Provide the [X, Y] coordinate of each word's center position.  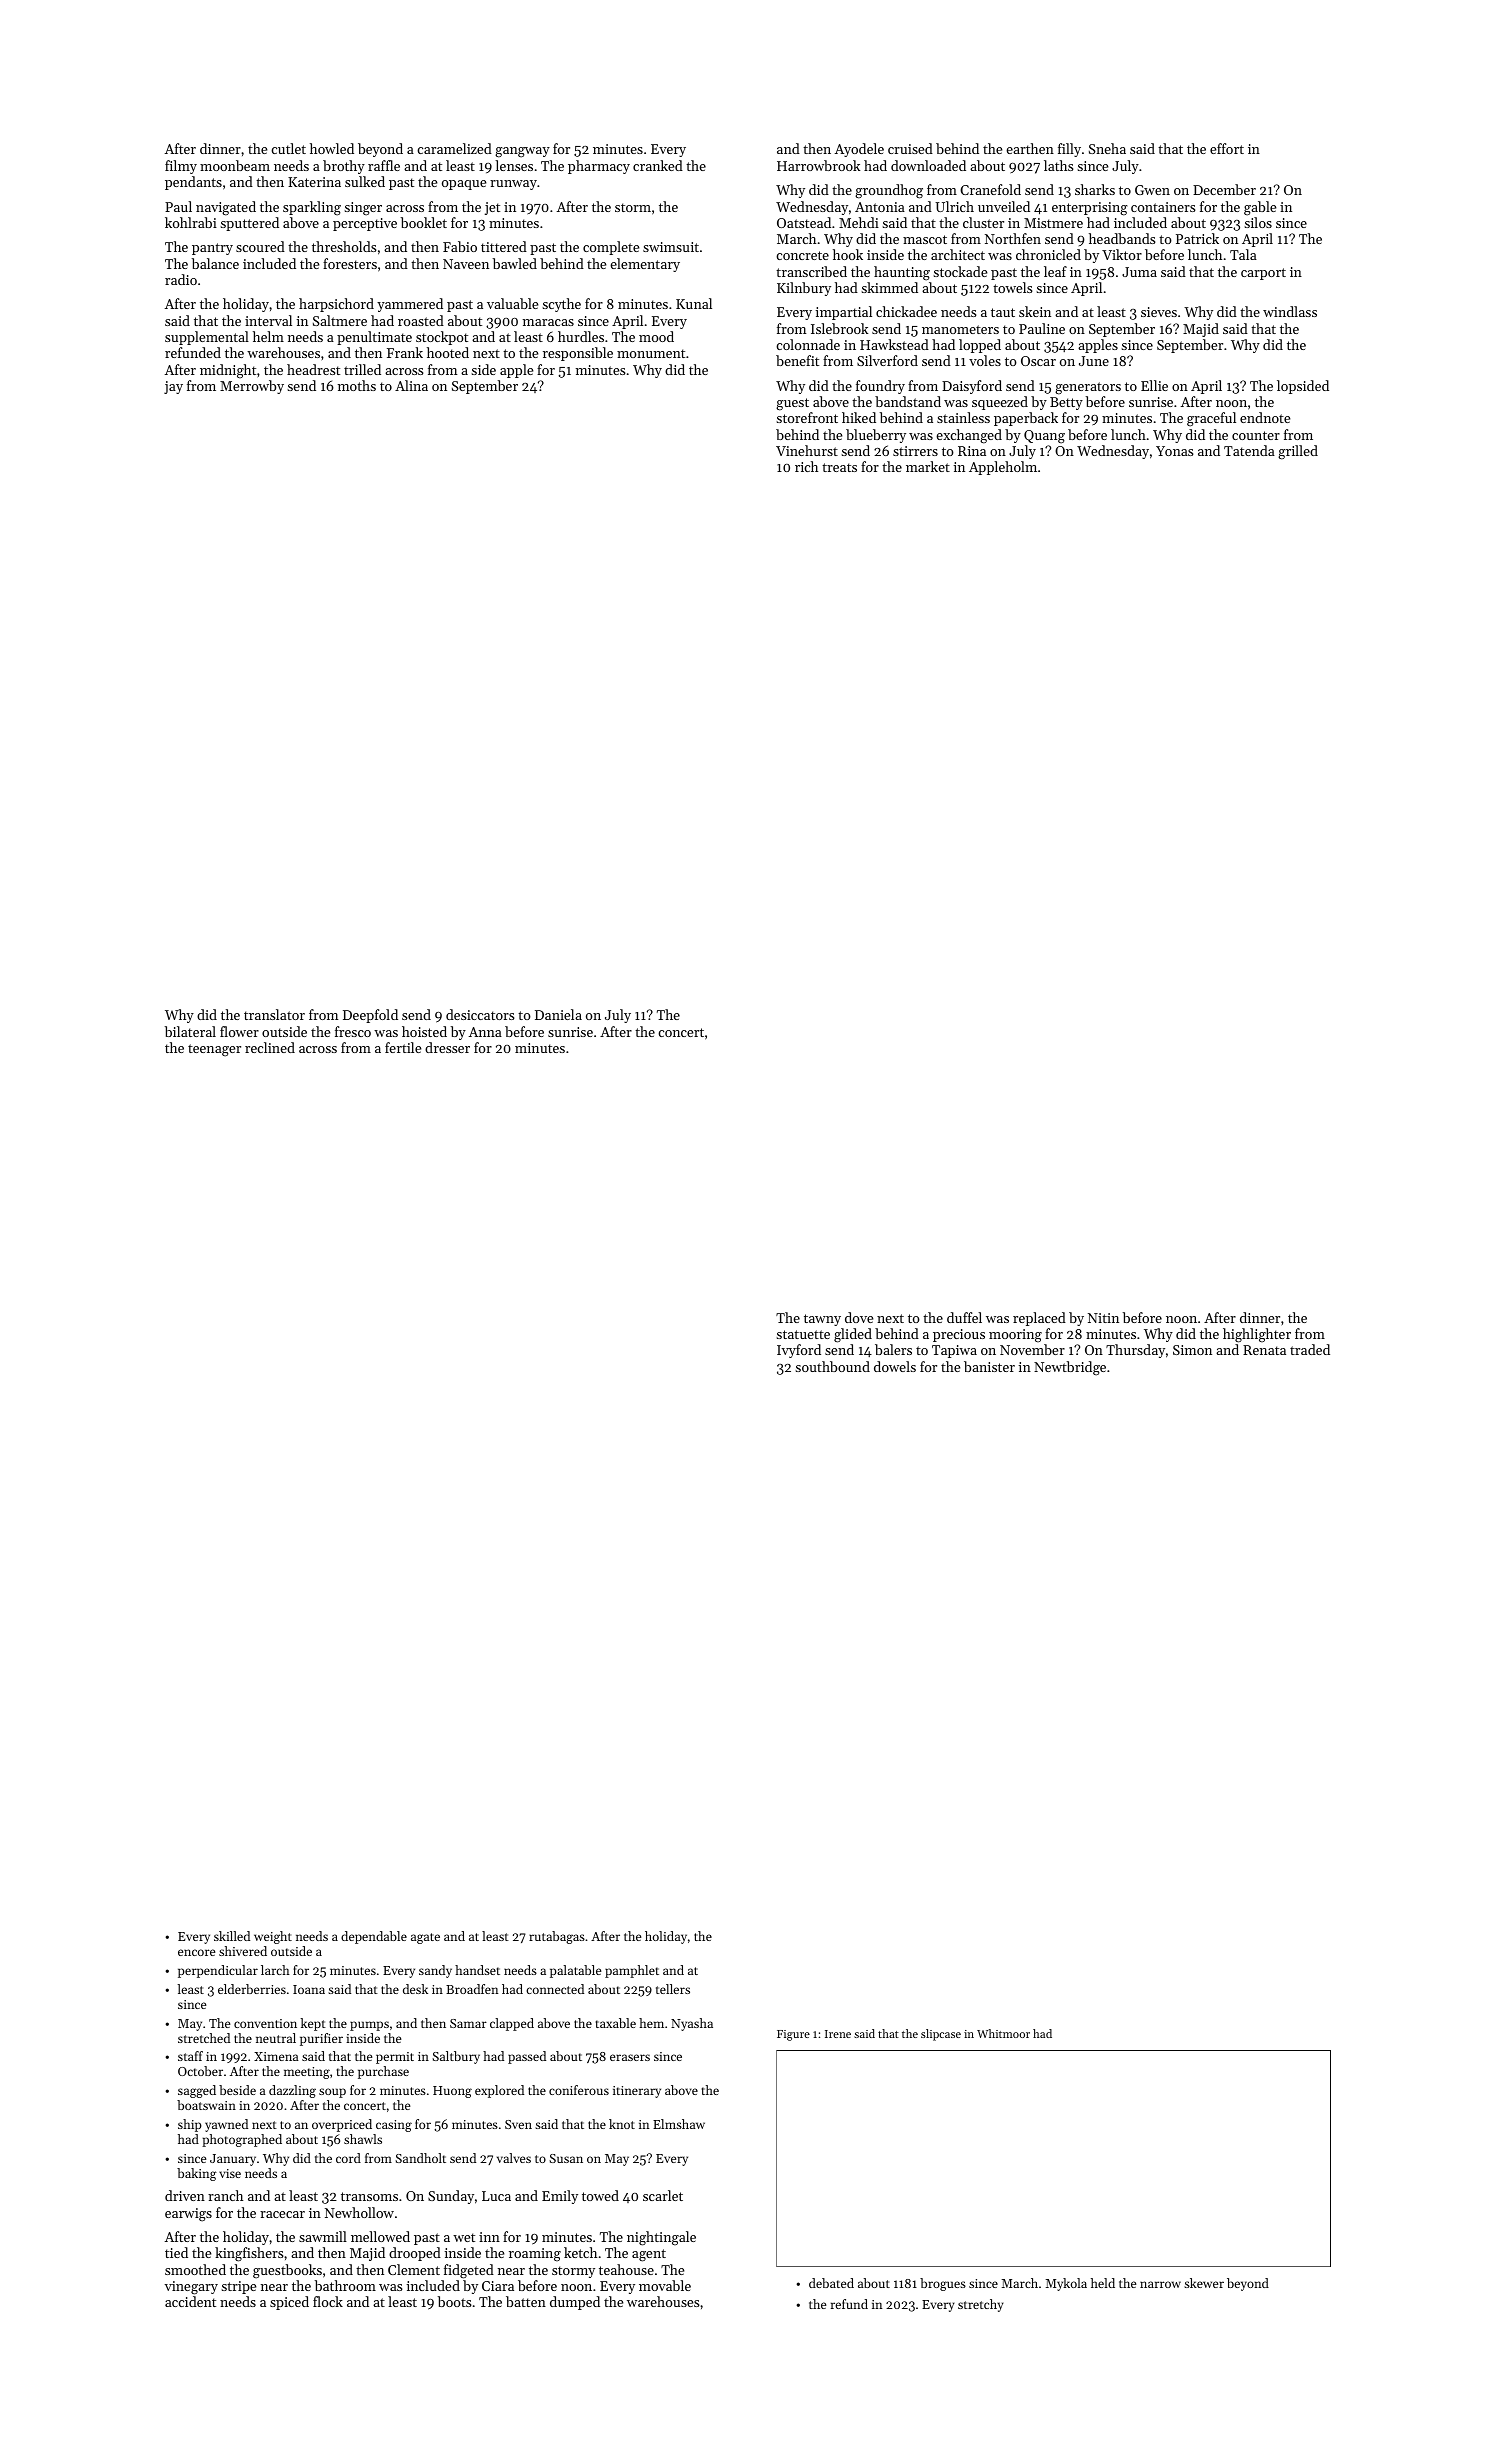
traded [1310, 1349]
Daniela [558, 1014]
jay [173, 387]
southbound [832, 1366]
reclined [270, 1047]
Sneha [1107, 148]
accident [190, 2301]
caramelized [454, 148]
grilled [1298, 452]
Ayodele [859, 150]
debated [831, 2283]
